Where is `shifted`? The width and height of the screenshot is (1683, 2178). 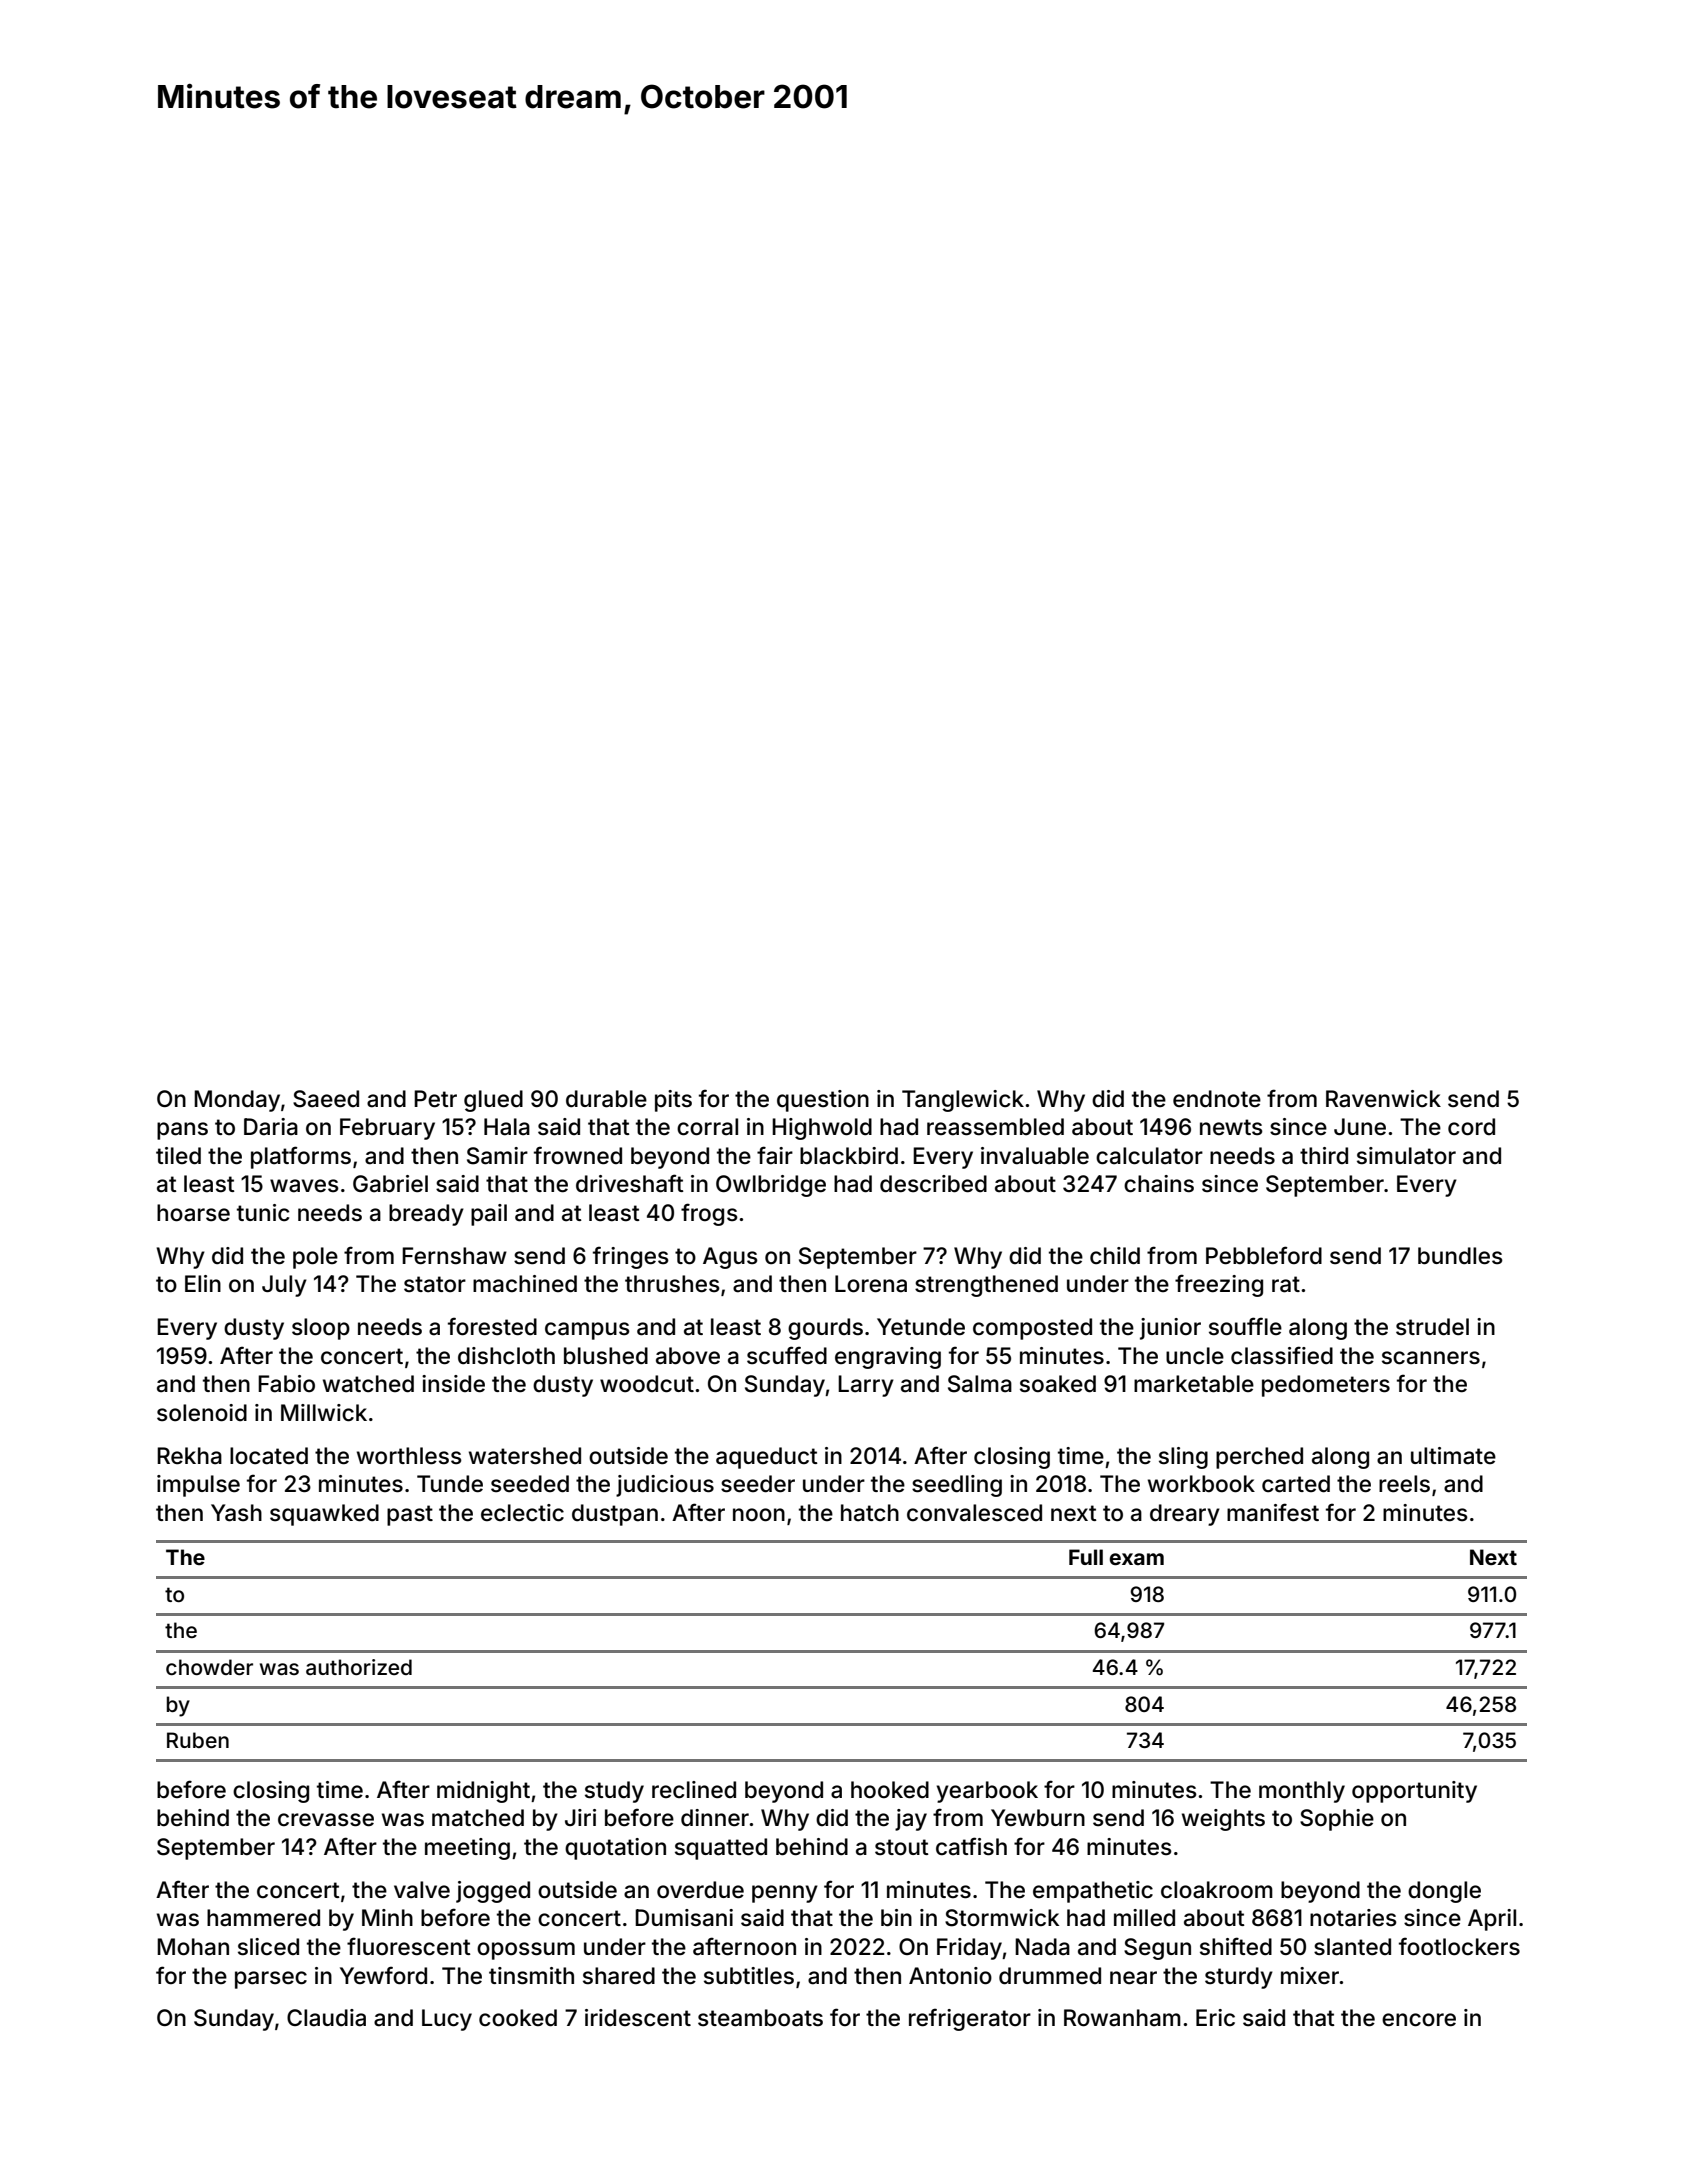 shifted is located at coordinates (1236, 1946).
